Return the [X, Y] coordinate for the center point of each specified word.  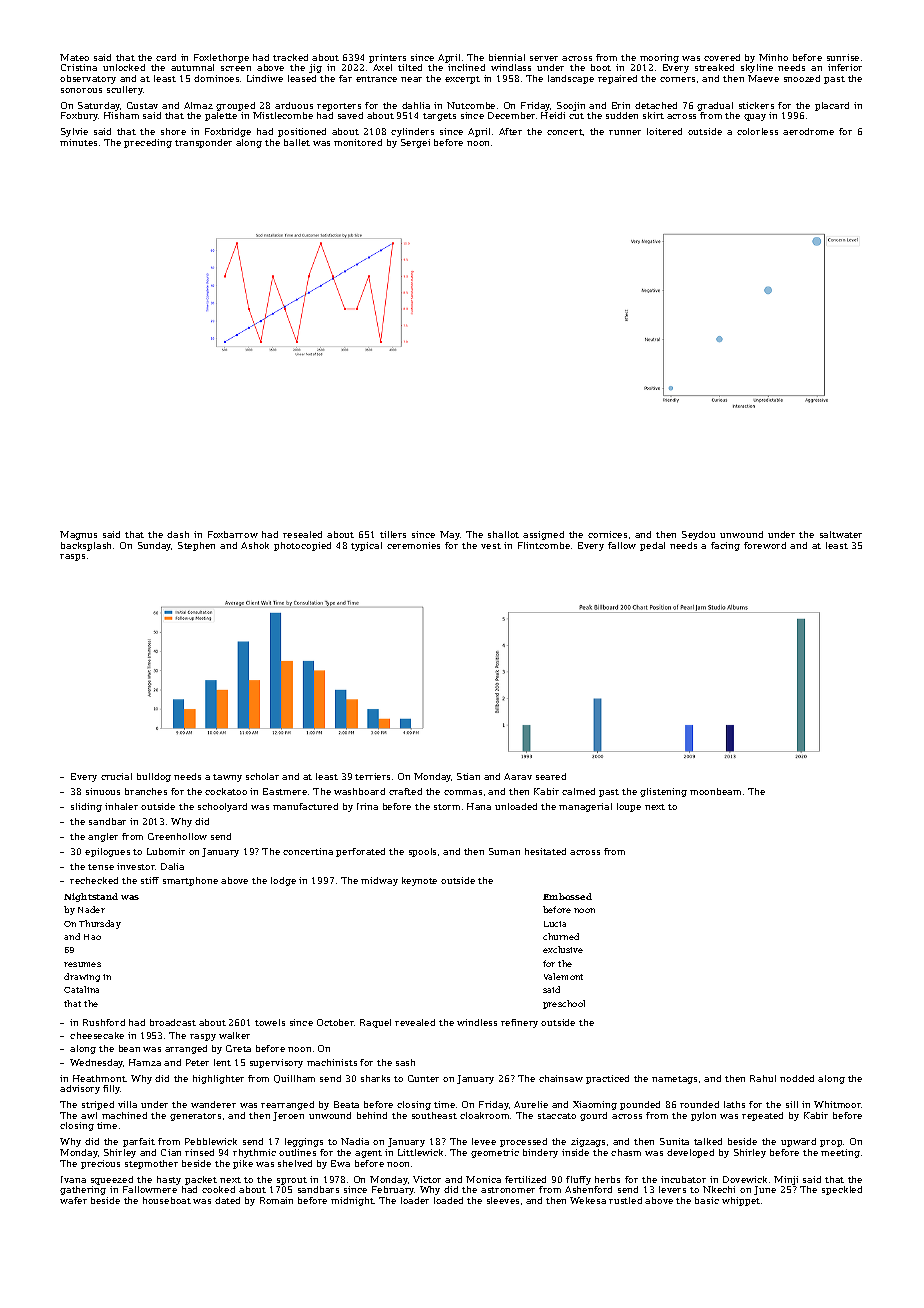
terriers [372, 776]
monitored [358, 142]
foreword [765, 545]
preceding [148, 143]
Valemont [563, 976]
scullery [125, 90]
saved [350, 115]
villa [127, 1104]
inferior [845, 67]
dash [178, 534]
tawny [227, 778]
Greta [238, 1048]
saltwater [841, 534]
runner [625, 132]
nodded [797, 1078]
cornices [607, 534]
